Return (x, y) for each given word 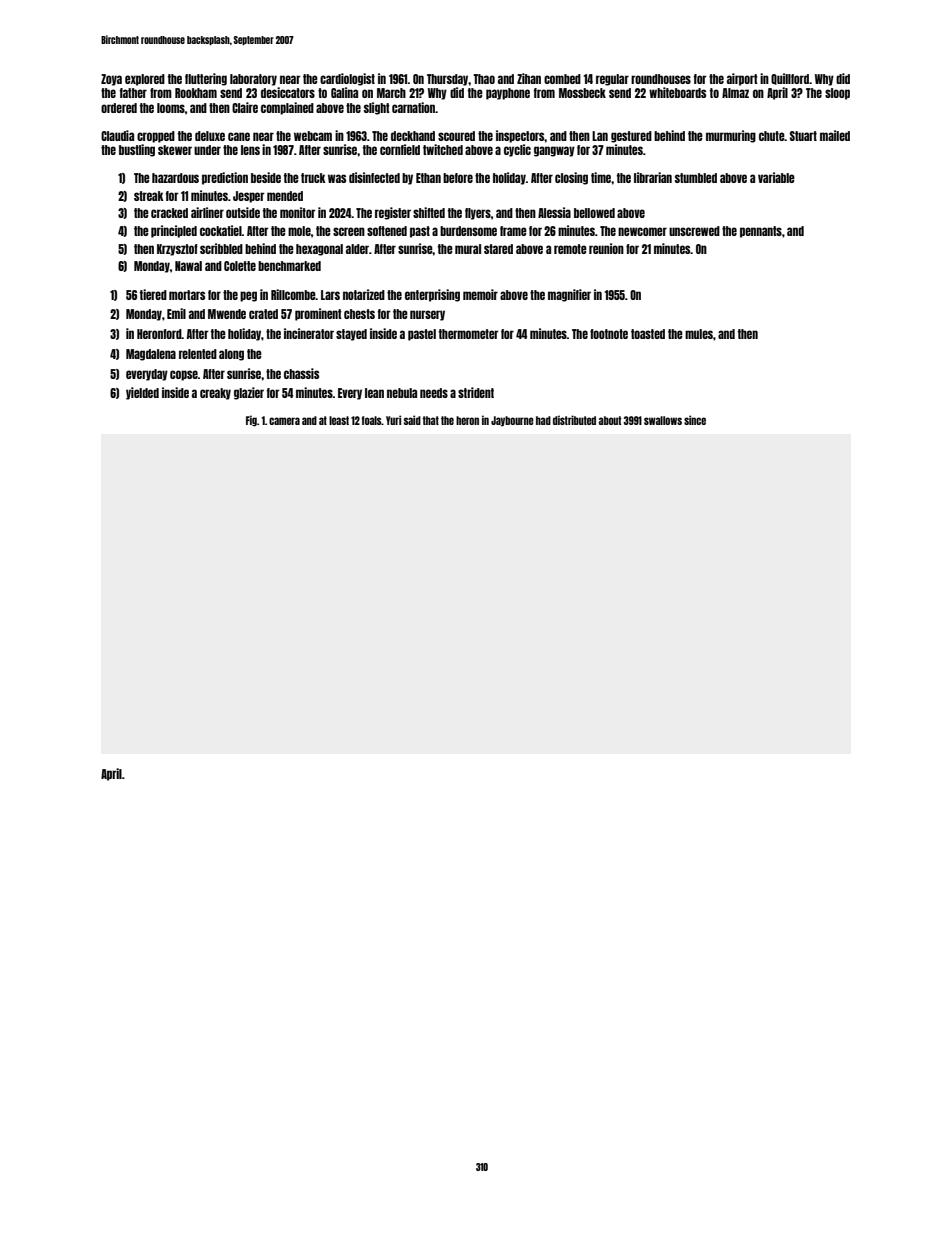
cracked (169, 213)
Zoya (111, 80)
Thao (484, 79)
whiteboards (677, 92)
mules (699, 334)
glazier (249, 393)
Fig (251, 420)
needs (434, 393)
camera (284, 421)
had (543, 420)
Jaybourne (512, 421)
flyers (478, 214)
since (695, 420)
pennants (761, 232)
